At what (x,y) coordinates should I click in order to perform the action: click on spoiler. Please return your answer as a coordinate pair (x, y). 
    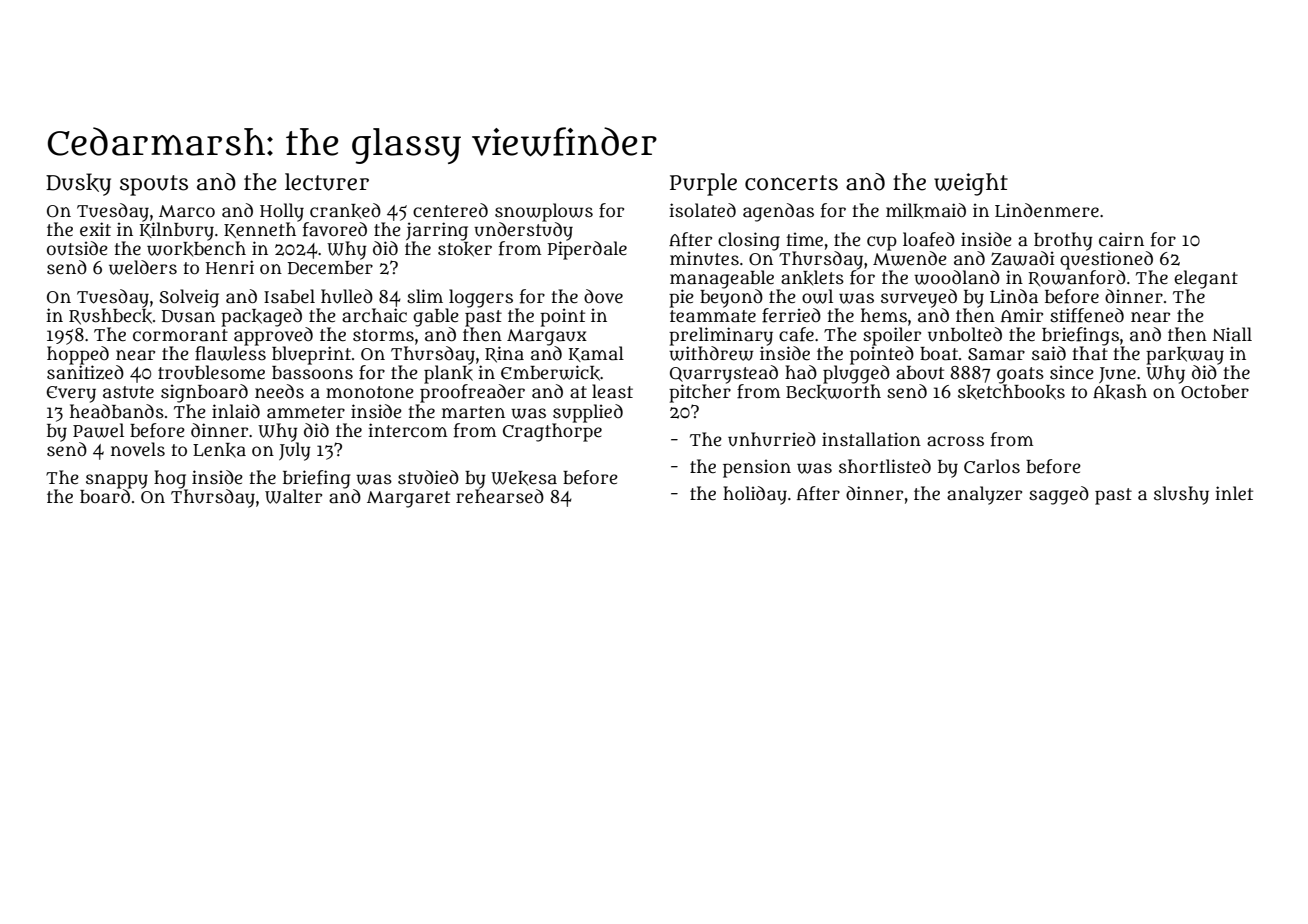
    Looking at the image, I should click on (892, 336).
